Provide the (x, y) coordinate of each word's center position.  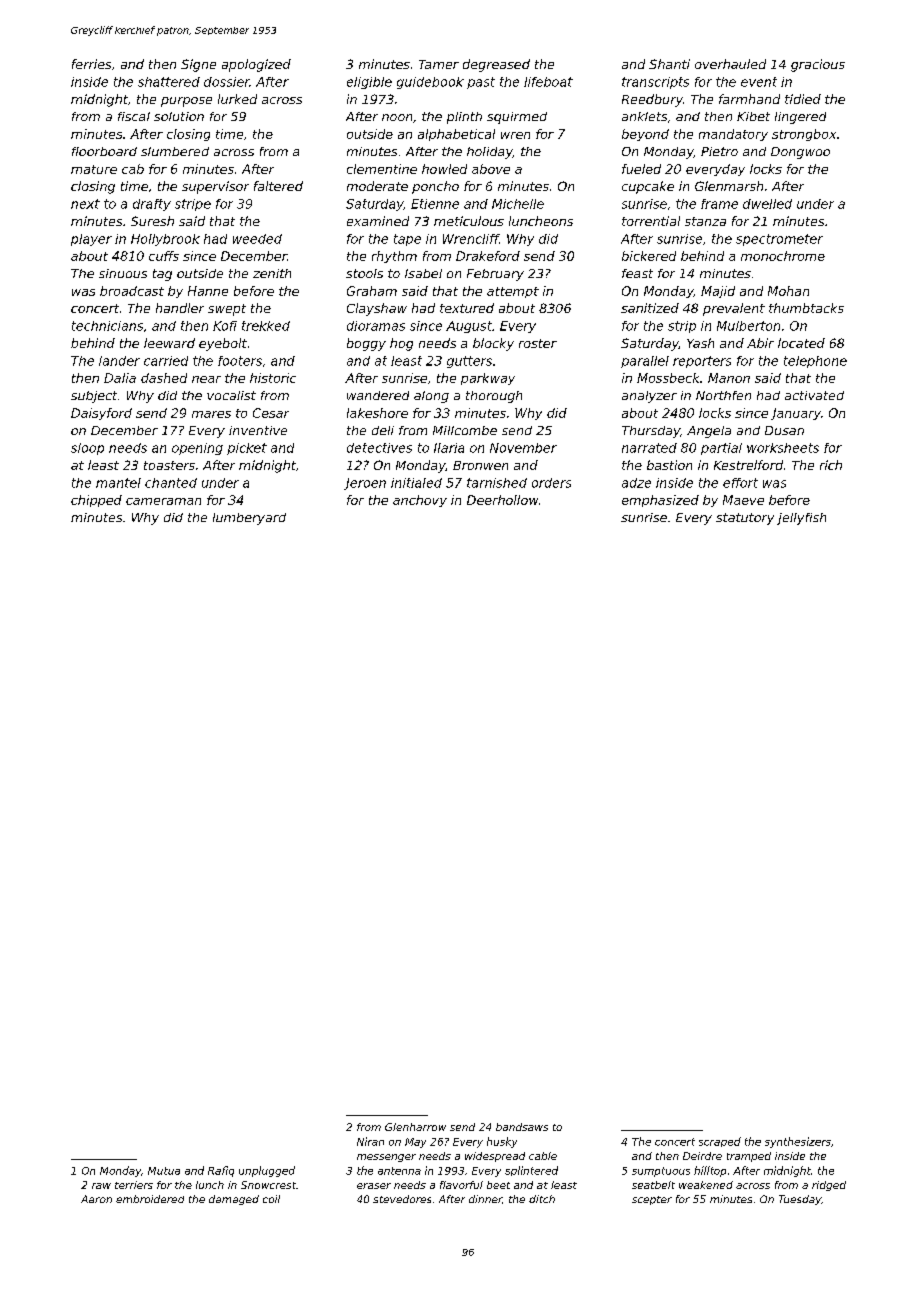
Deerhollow (502, 500)
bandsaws (522, 1127)
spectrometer (779, 240)
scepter (652, 1200)
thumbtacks (806, 308)
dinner (485, 1199)
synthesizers (798, 1142)
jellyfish (801, 519)
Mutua (164, 1171)
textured (467, 308)
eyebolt (223, 344)
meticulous (469, 221)
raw (101, 1186)
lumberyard (249, 519)
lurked (237, 99)
